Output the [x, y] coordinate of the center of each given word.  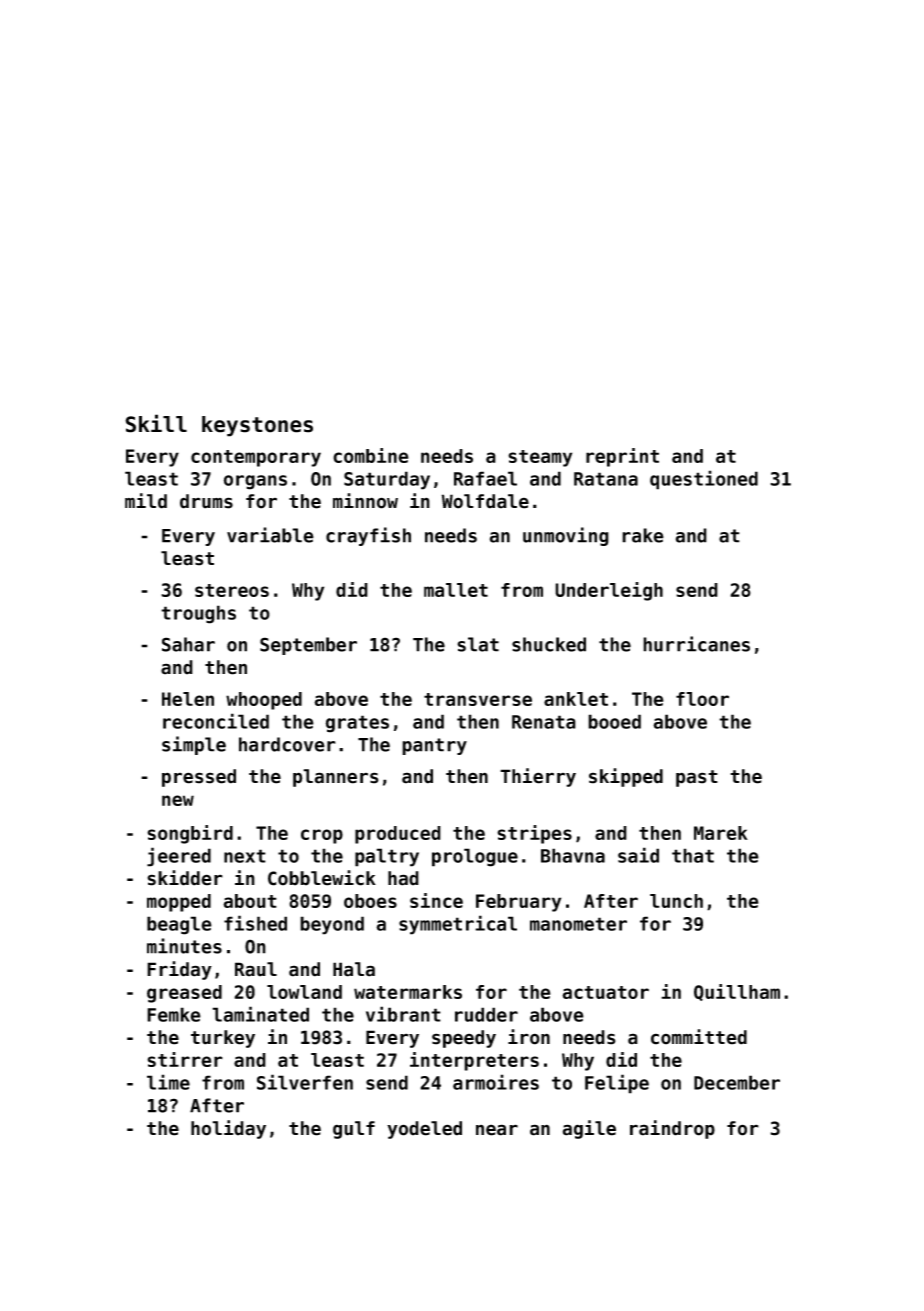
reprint [622, 457]
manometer [578, 924]
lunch [676, 901]
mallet [456, 590]
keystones [257, 426]
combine [371, 455]
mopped [179, 903]
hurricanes [696, 644]
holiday [228, 1129]
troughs [198, 614]
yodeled [424, 1130]
